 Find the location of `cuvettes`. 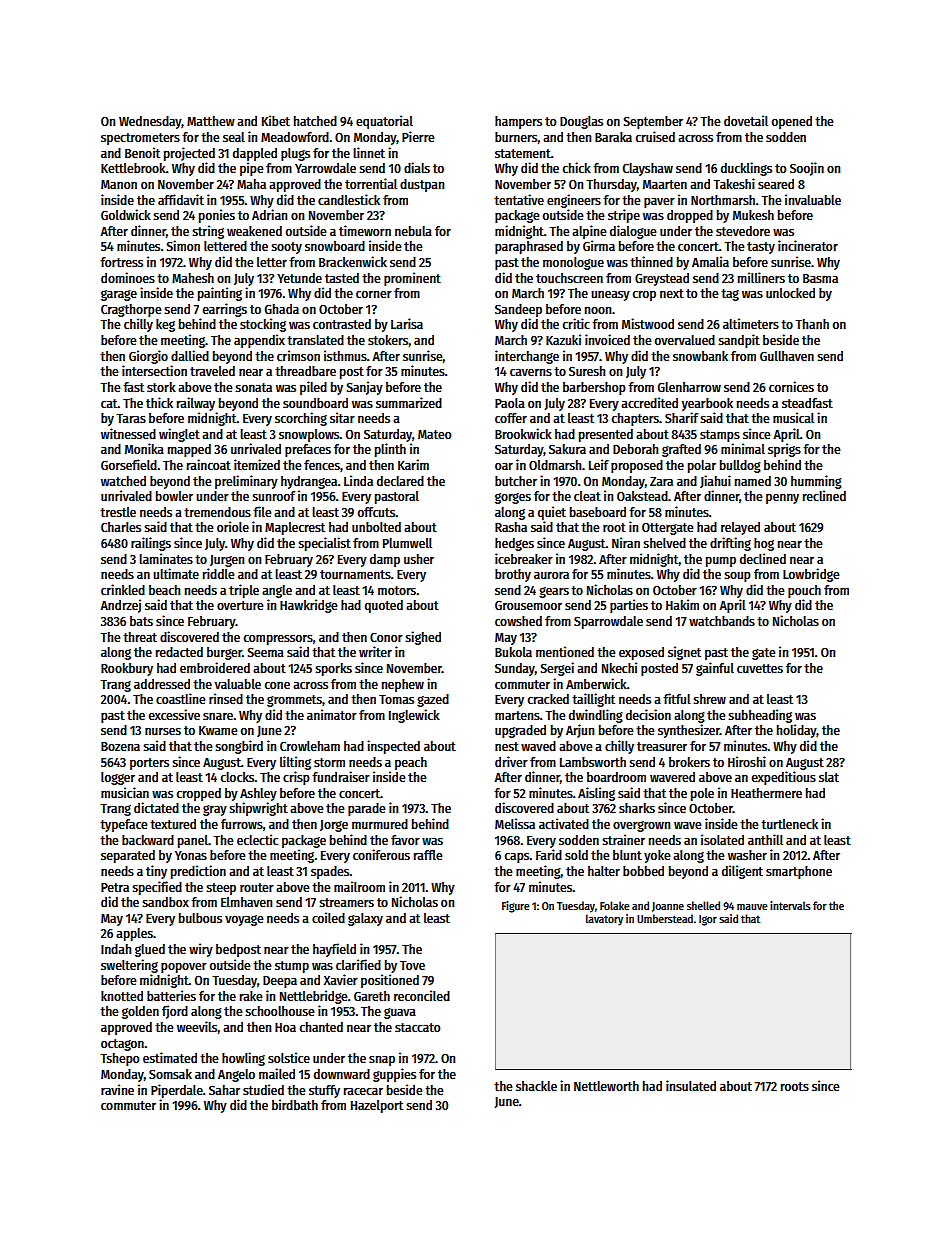

cuvettes is located at coordinates (760, 668).
